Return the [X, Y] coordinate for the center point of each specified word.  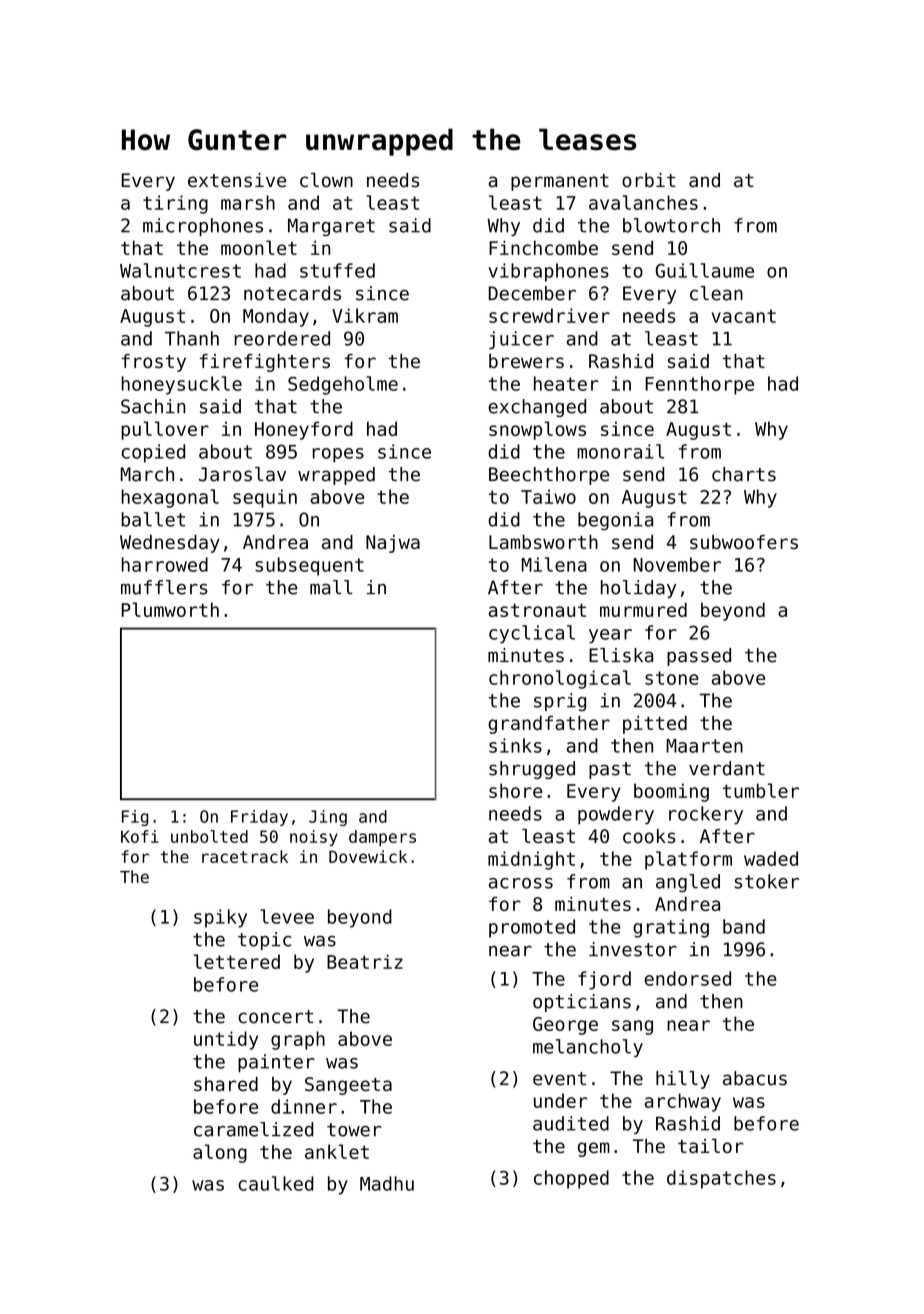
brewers [526, 361]
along [220, 1153]
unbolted [209, 836]
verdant [727, 768]
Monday [276, 317]
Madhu [387, 1183]
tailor [710, 1145]
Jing [328, 818]
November [677, 564]
